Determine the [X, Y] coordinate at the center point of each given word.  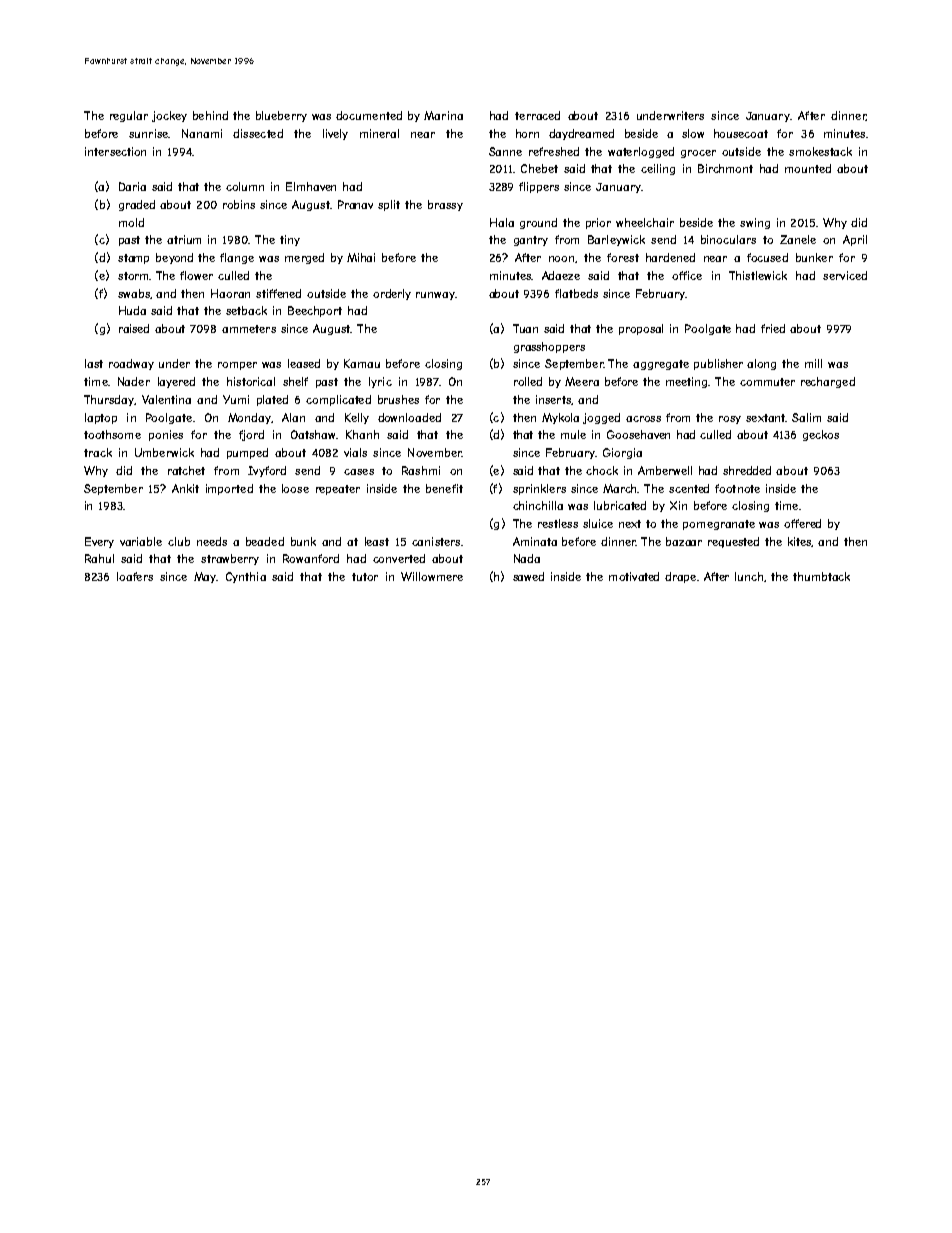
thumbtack [821, 576]
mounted [808, 168]
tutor [365, 577]
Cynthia [246, 577]
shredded [747, 470]
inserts [553, 399]
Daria [132, 186]
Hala [502, 222]
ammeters [249, 329]
